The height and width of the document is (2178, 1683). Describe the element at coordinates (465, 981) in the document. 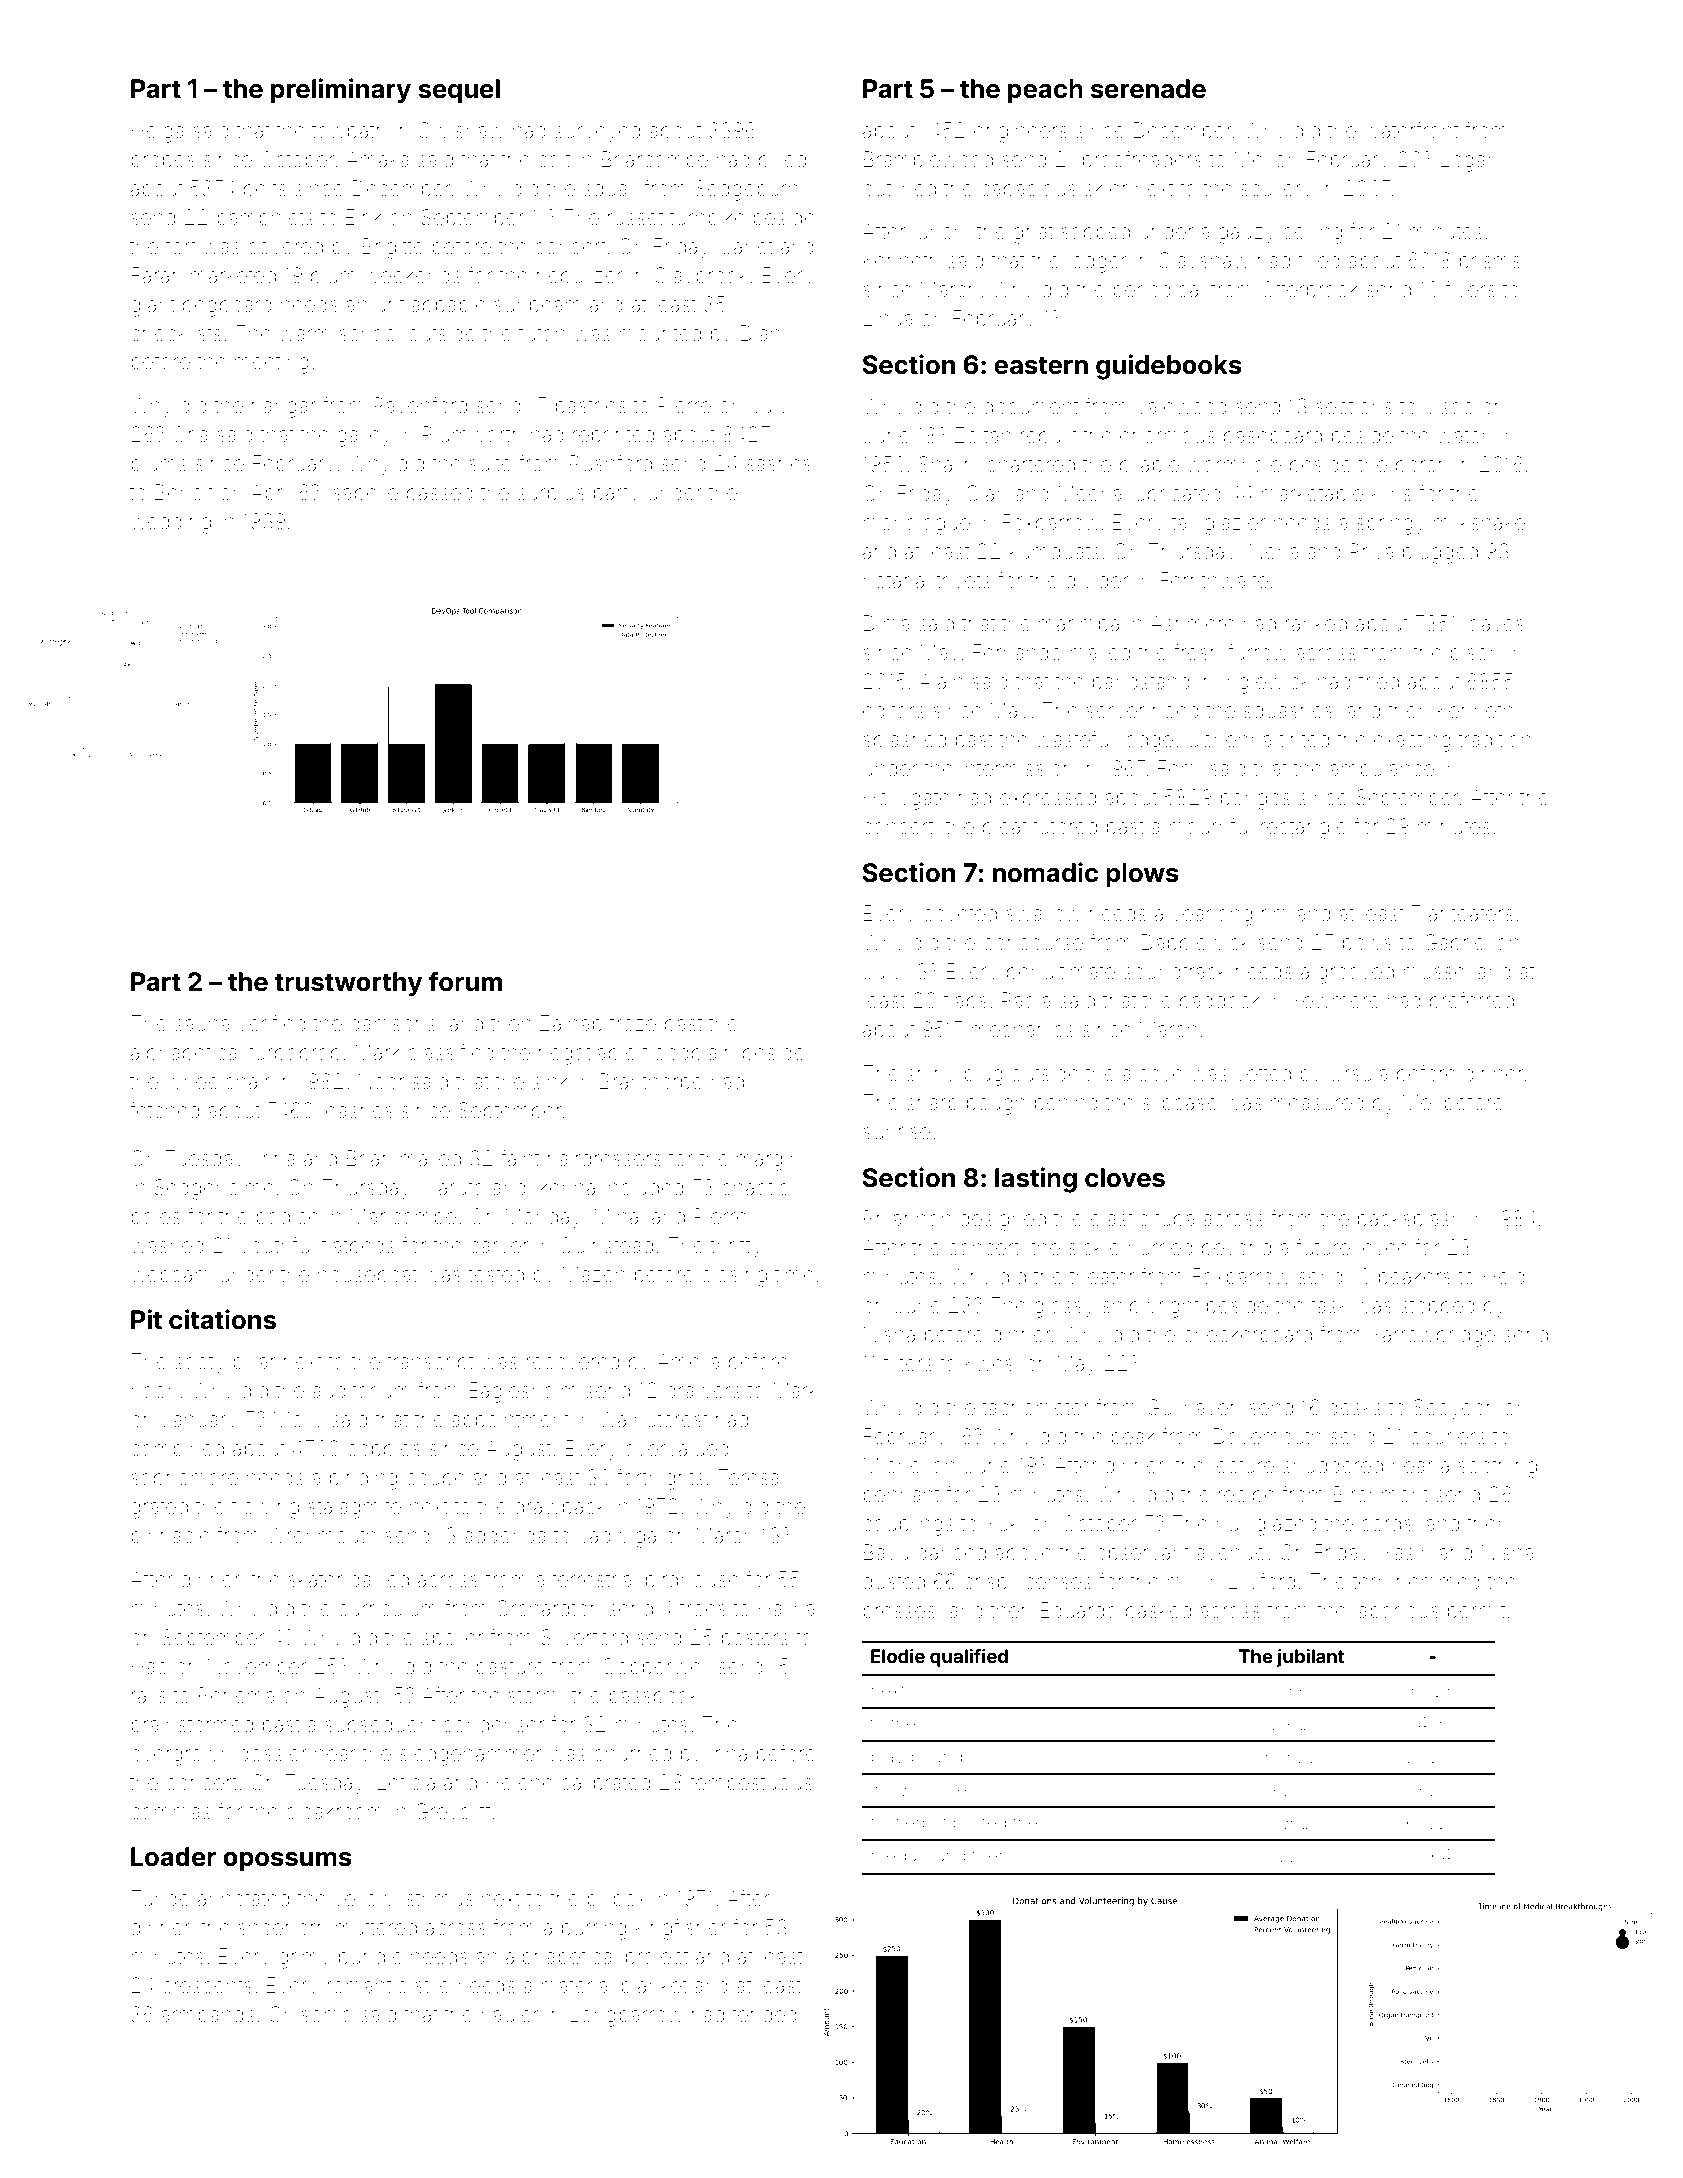

I see `forum` at that location.
